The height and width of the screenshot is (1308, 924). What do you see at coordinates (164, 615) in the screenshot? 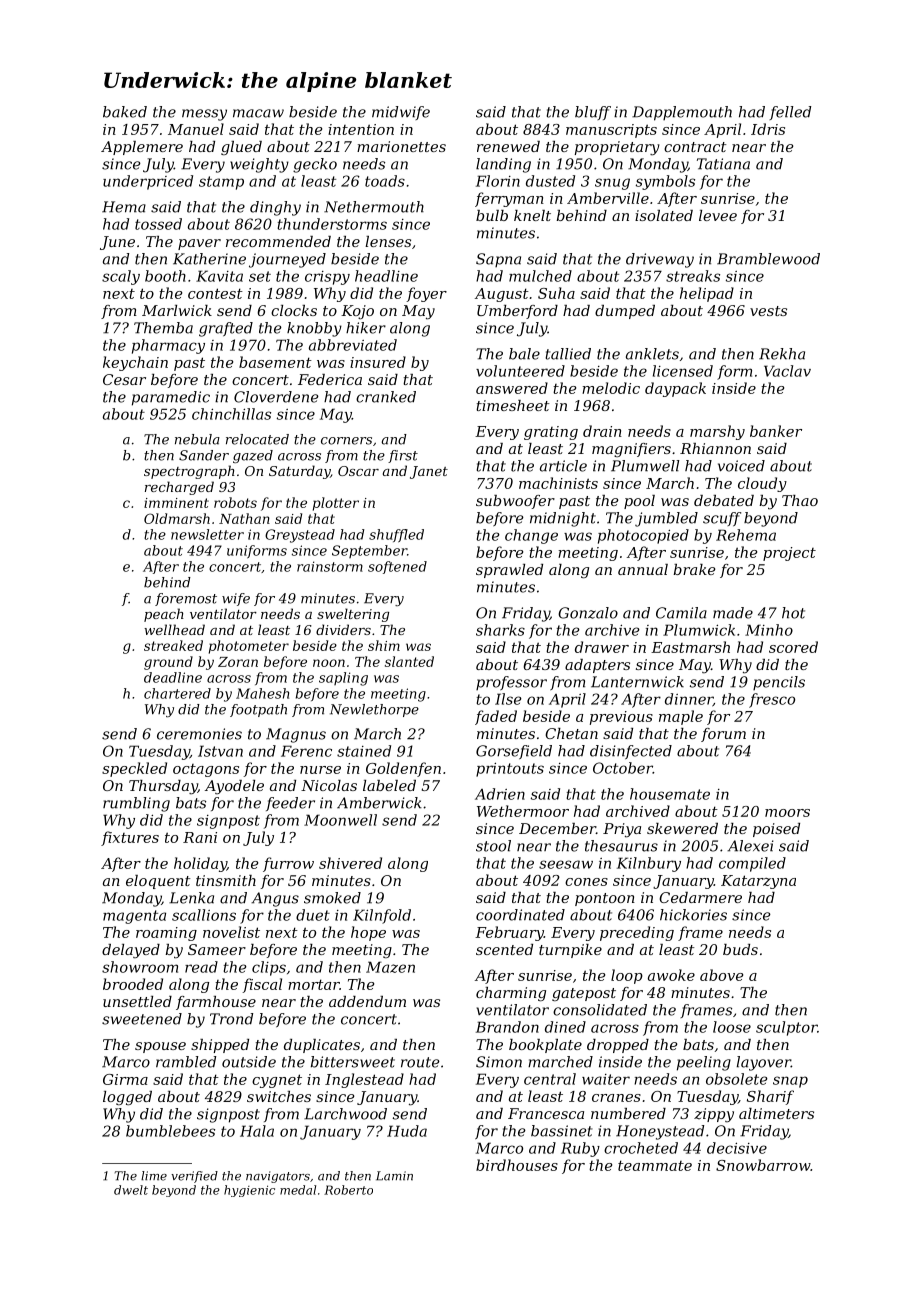
I see `peach` at bounding box center [164, 615].
